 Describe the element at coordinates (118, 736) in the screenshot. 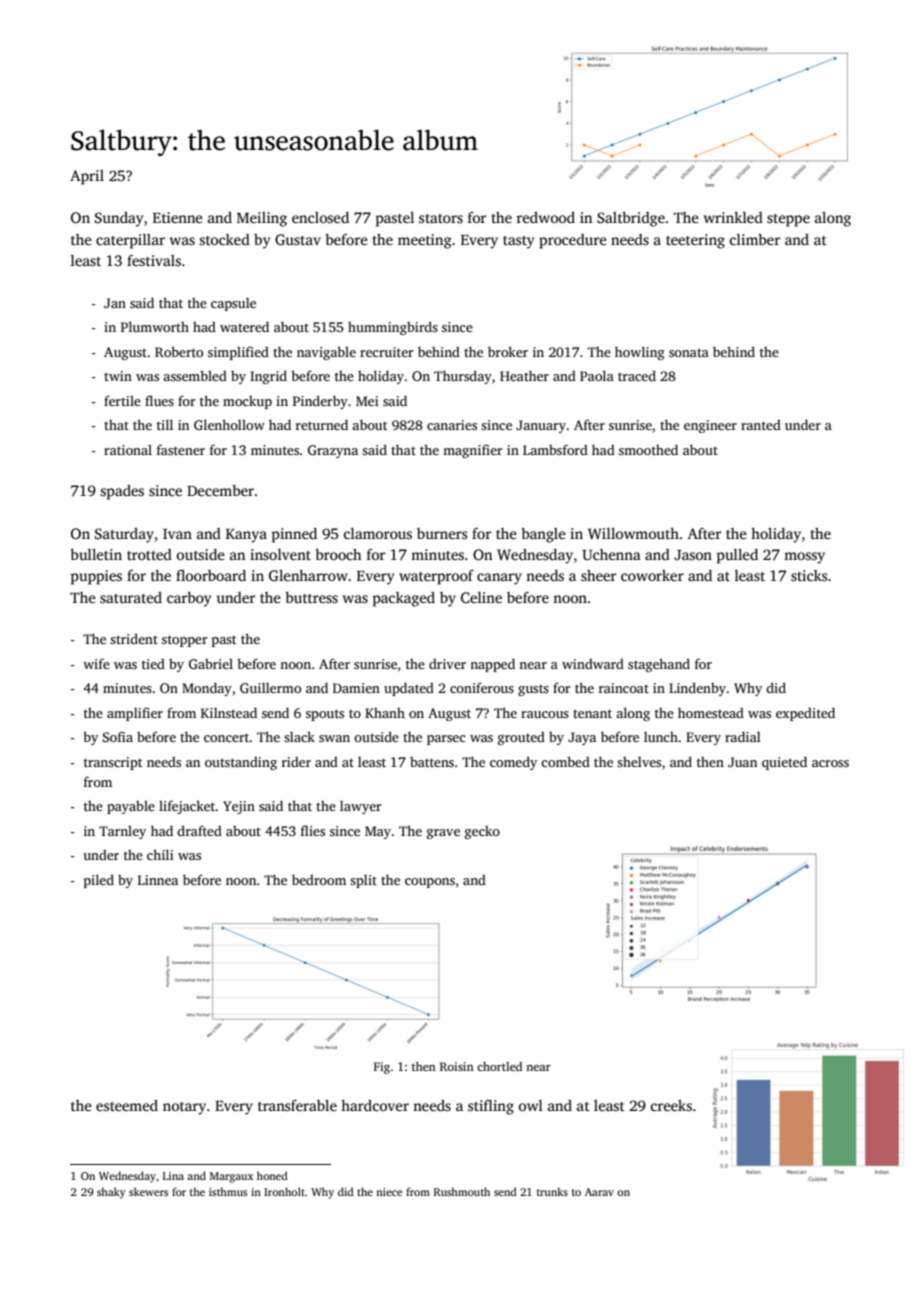

I see `Sofia` at that location.
